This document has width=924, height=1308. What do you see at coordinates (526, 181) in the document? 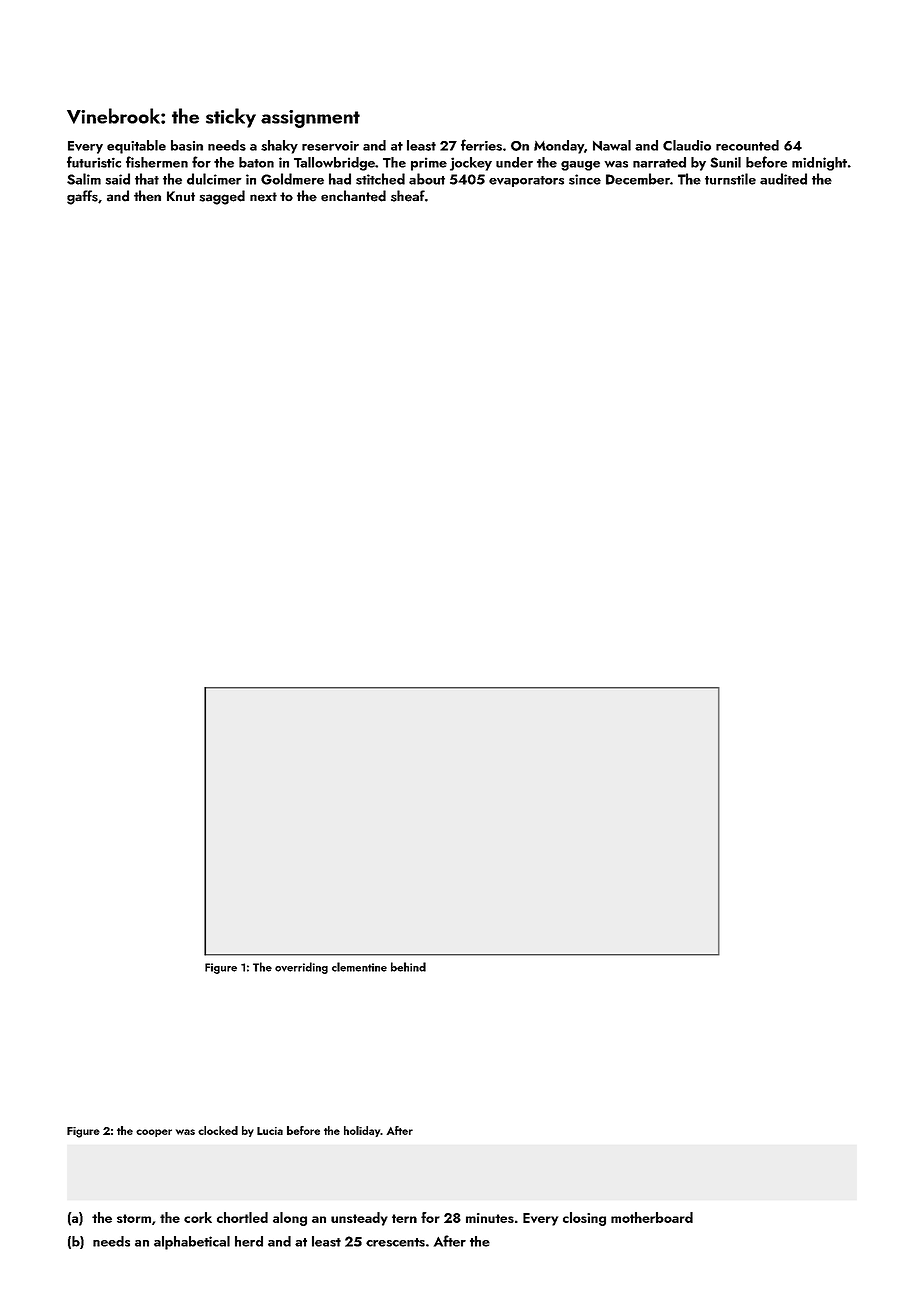
I see `evaporators` at bounding box center [526, 181].
